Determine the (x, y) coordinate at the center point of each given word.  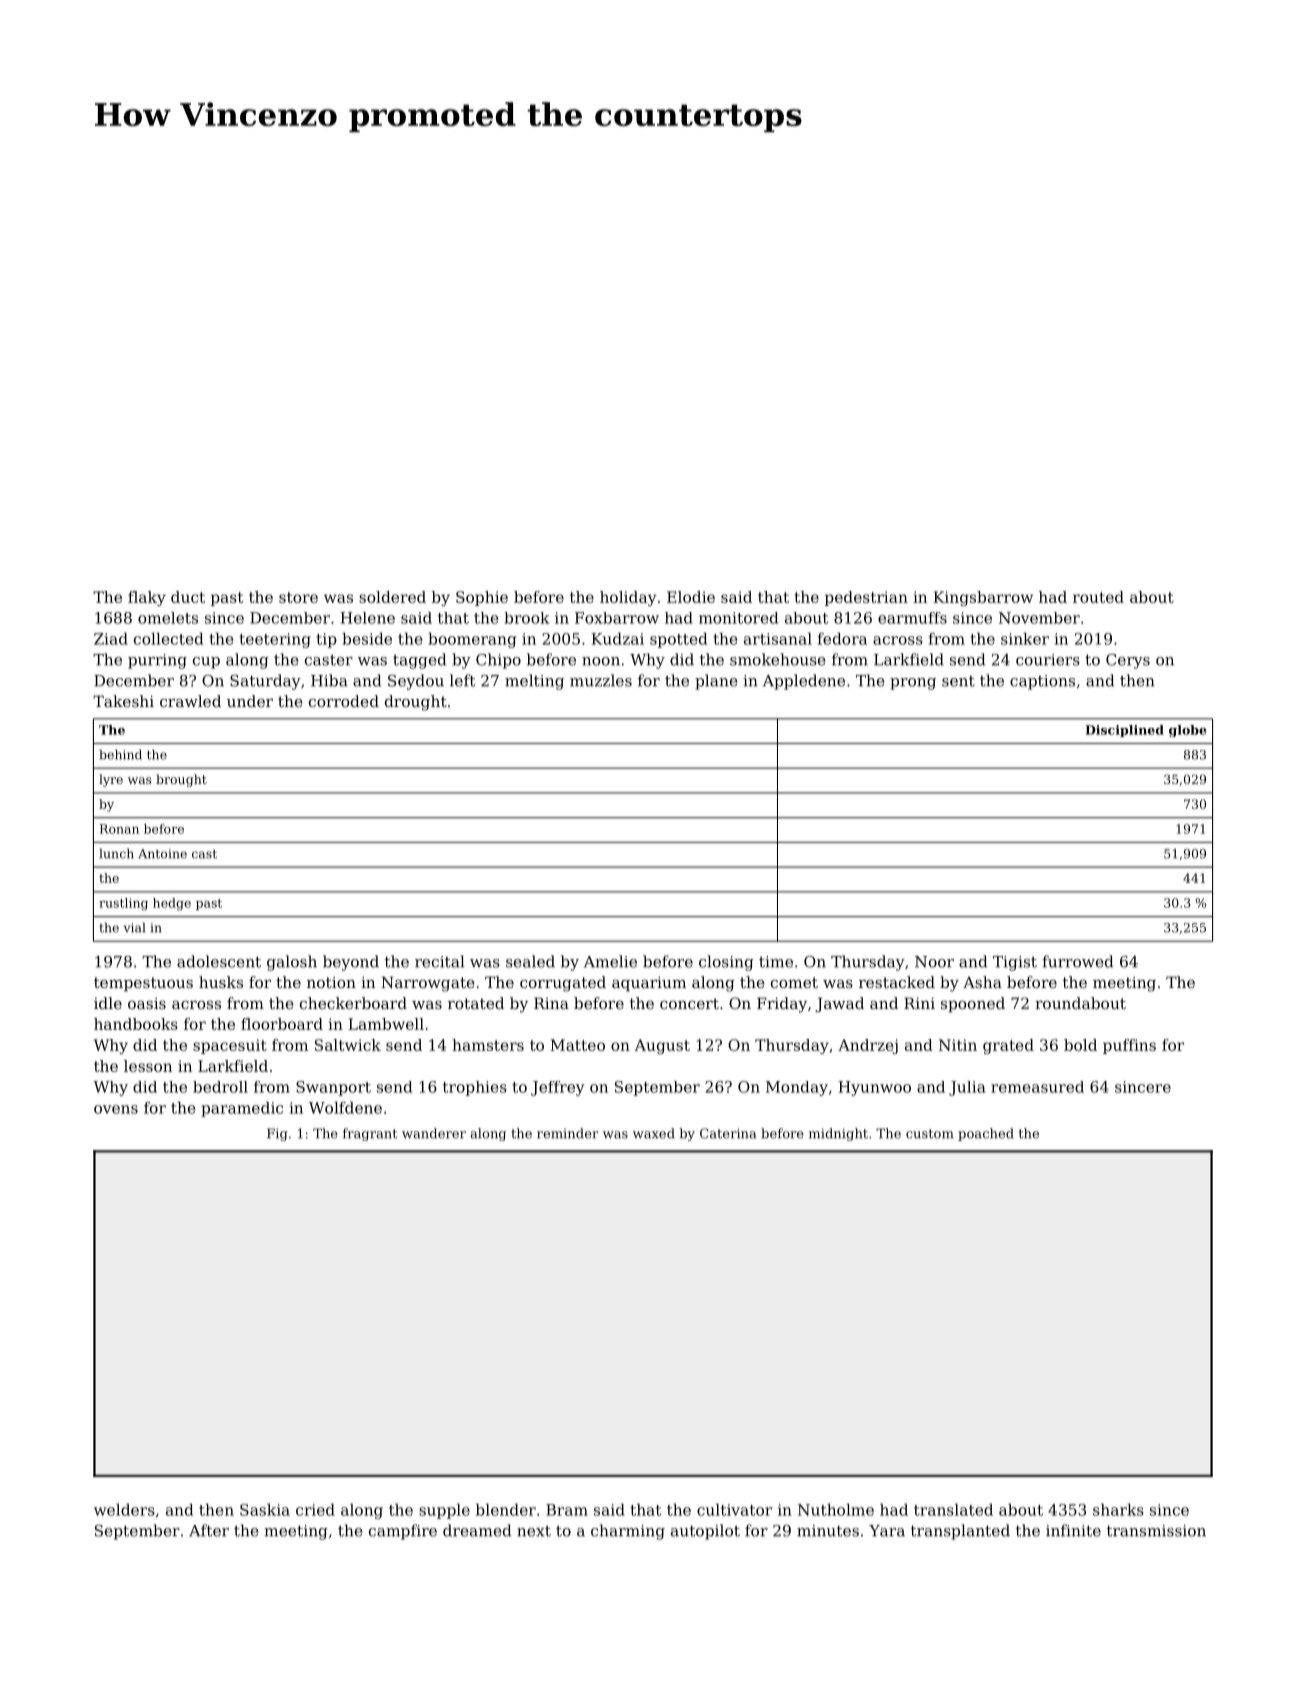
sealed (530, 961)
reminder (568, 1133)
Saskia (265, 1509)
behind (120, 754)
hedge (172, 904)
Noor (934, 962)
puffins (1129, 1046)
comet (794, 982)
